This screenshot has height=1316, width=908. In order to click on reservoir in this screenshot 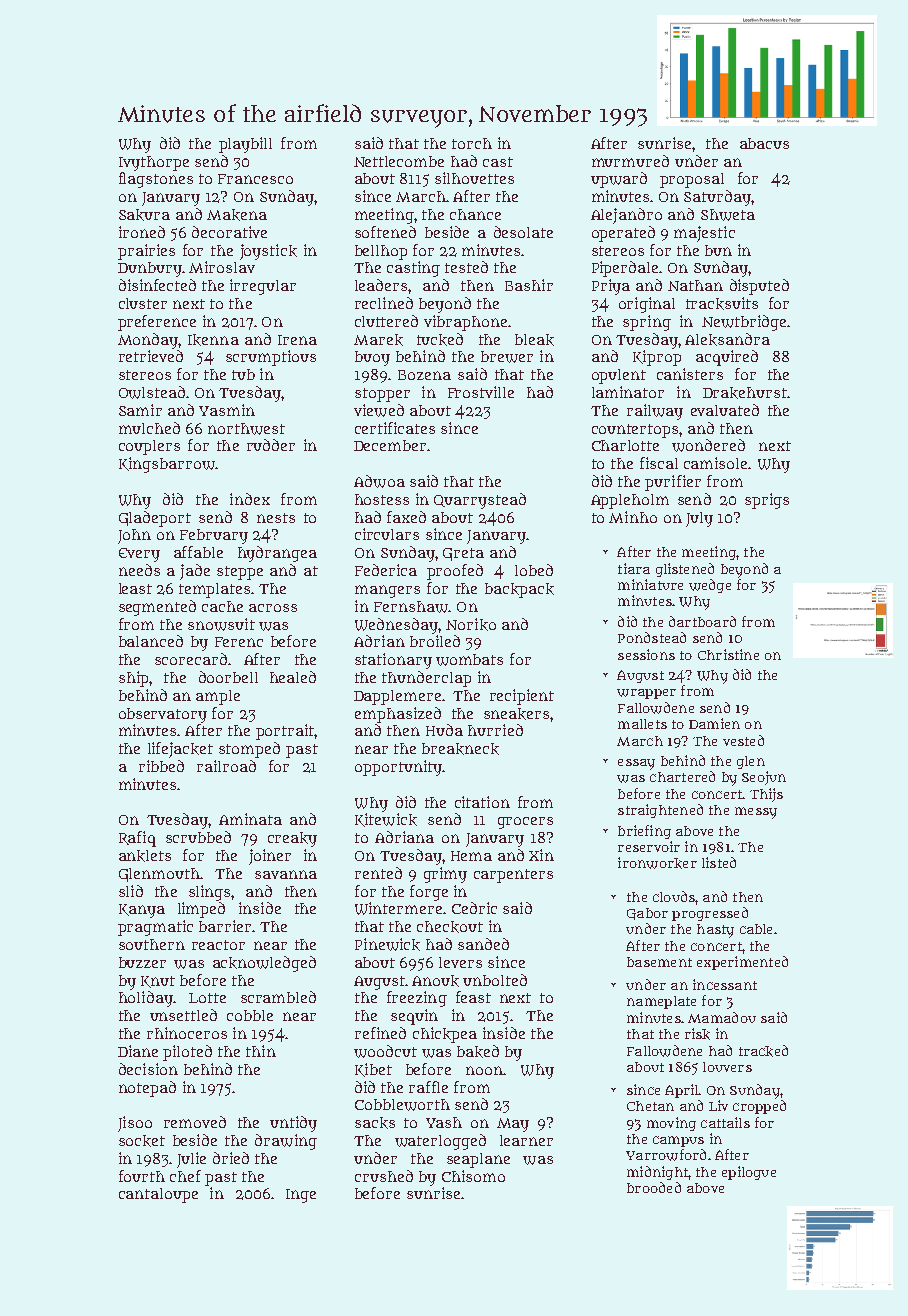, I will do `click(649, 846)`.
